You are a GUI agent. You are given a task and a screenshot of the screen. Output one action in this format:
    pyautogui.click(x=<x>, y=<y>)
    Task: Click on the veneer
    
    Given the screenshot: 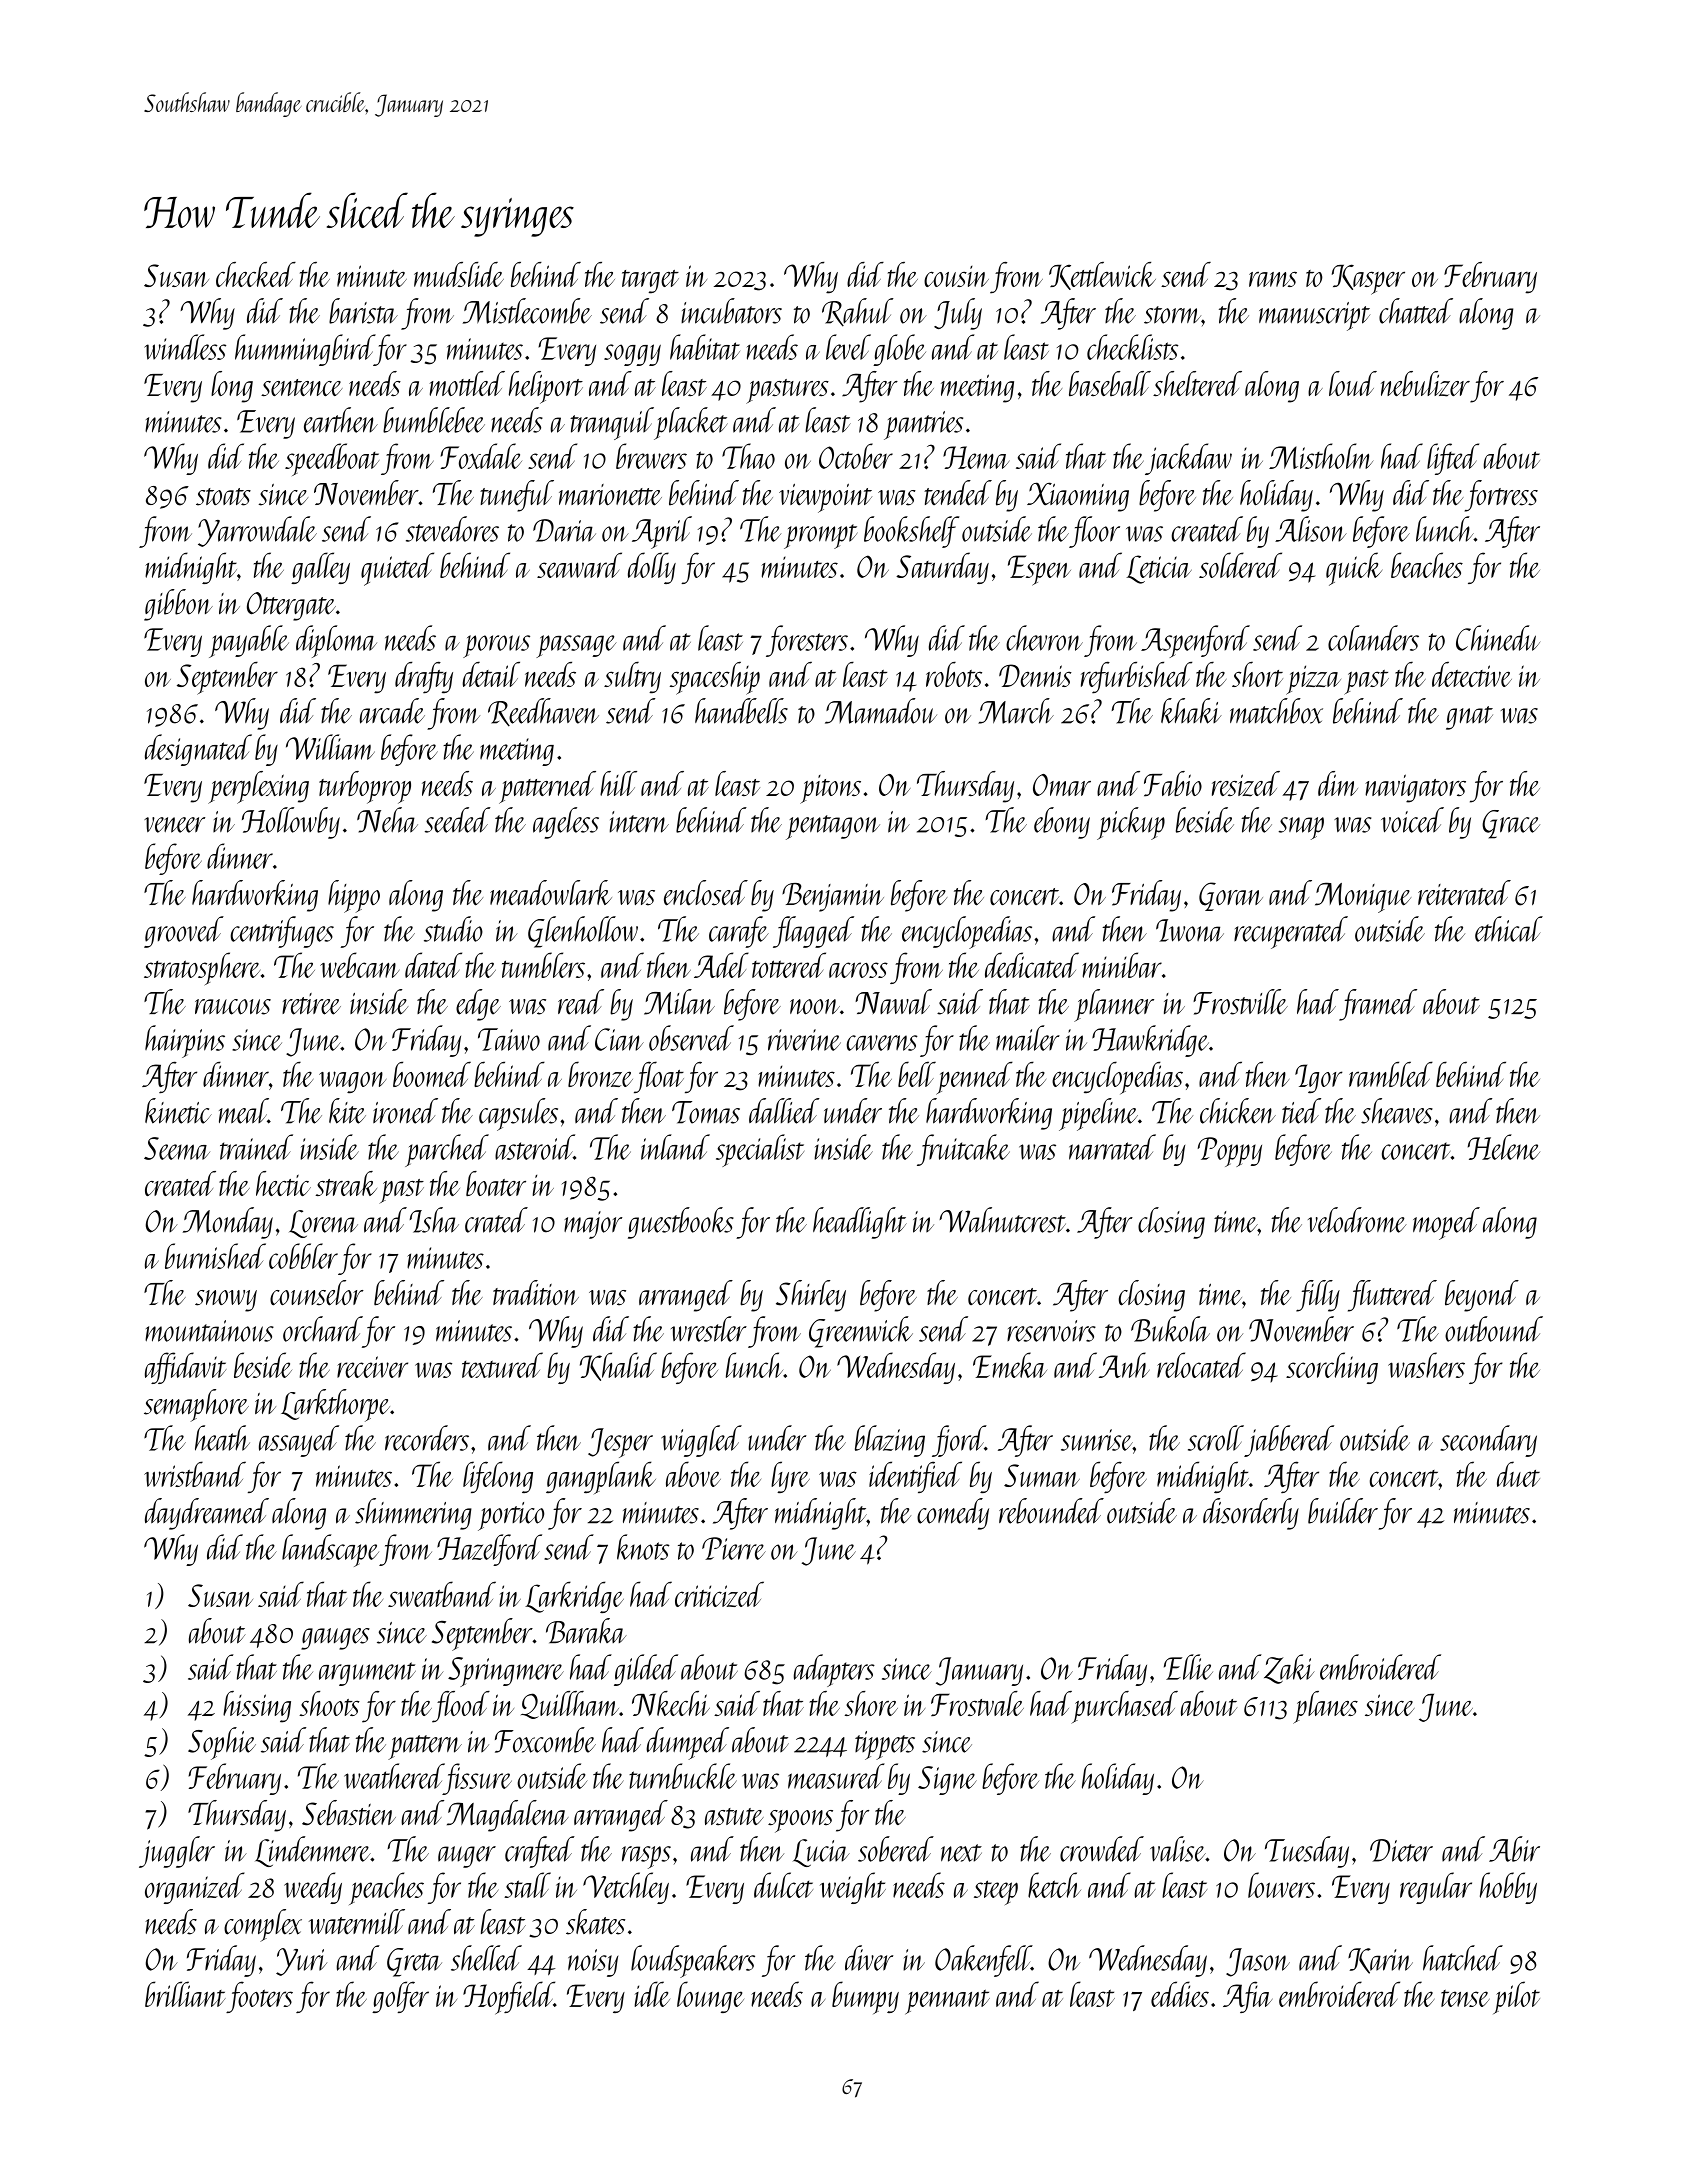 What is the action you would take?
    pyautogui.click(x=174, y=825)
